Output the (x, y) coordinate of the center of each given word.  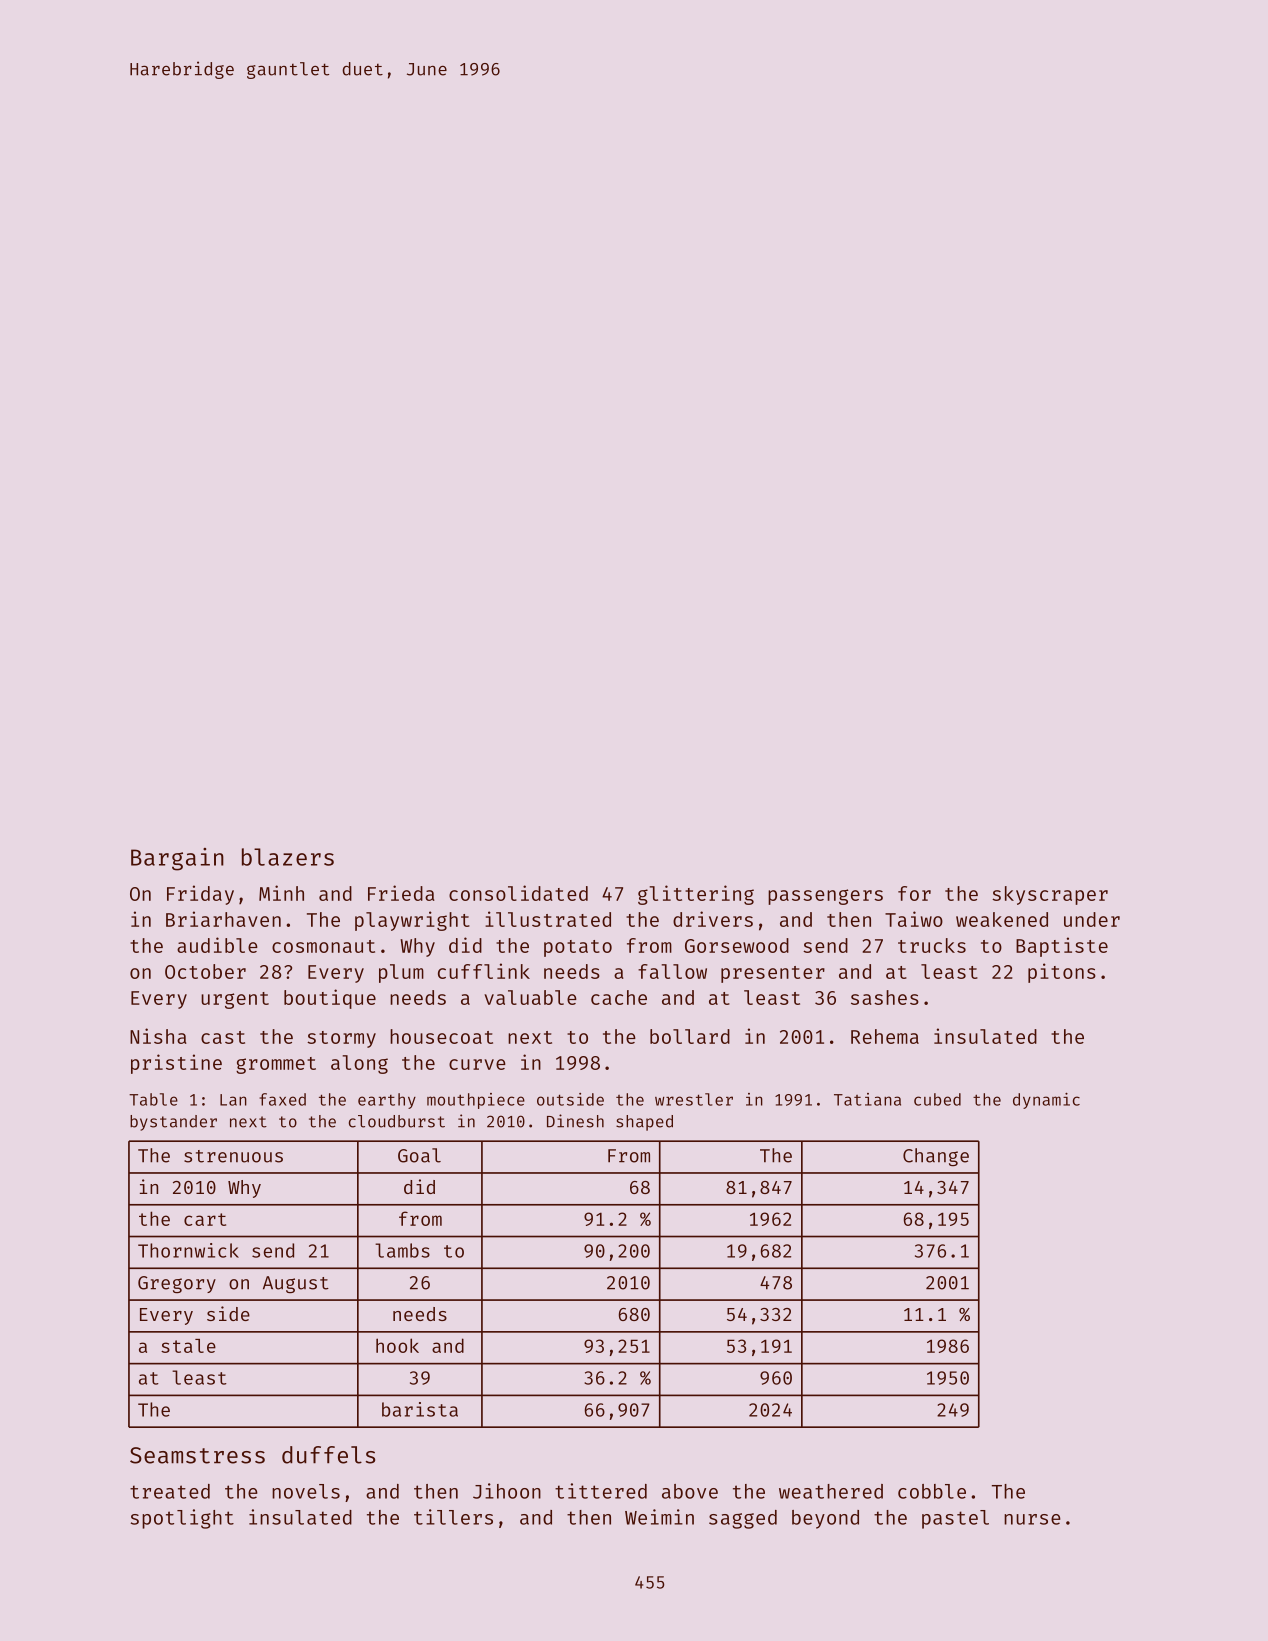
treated (170, 1491)
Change (936, 1157)
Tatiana (867, 1099)
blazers (288, 857)
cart (205, 1219)
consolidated (518, 893)
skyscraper (1050, 895)
